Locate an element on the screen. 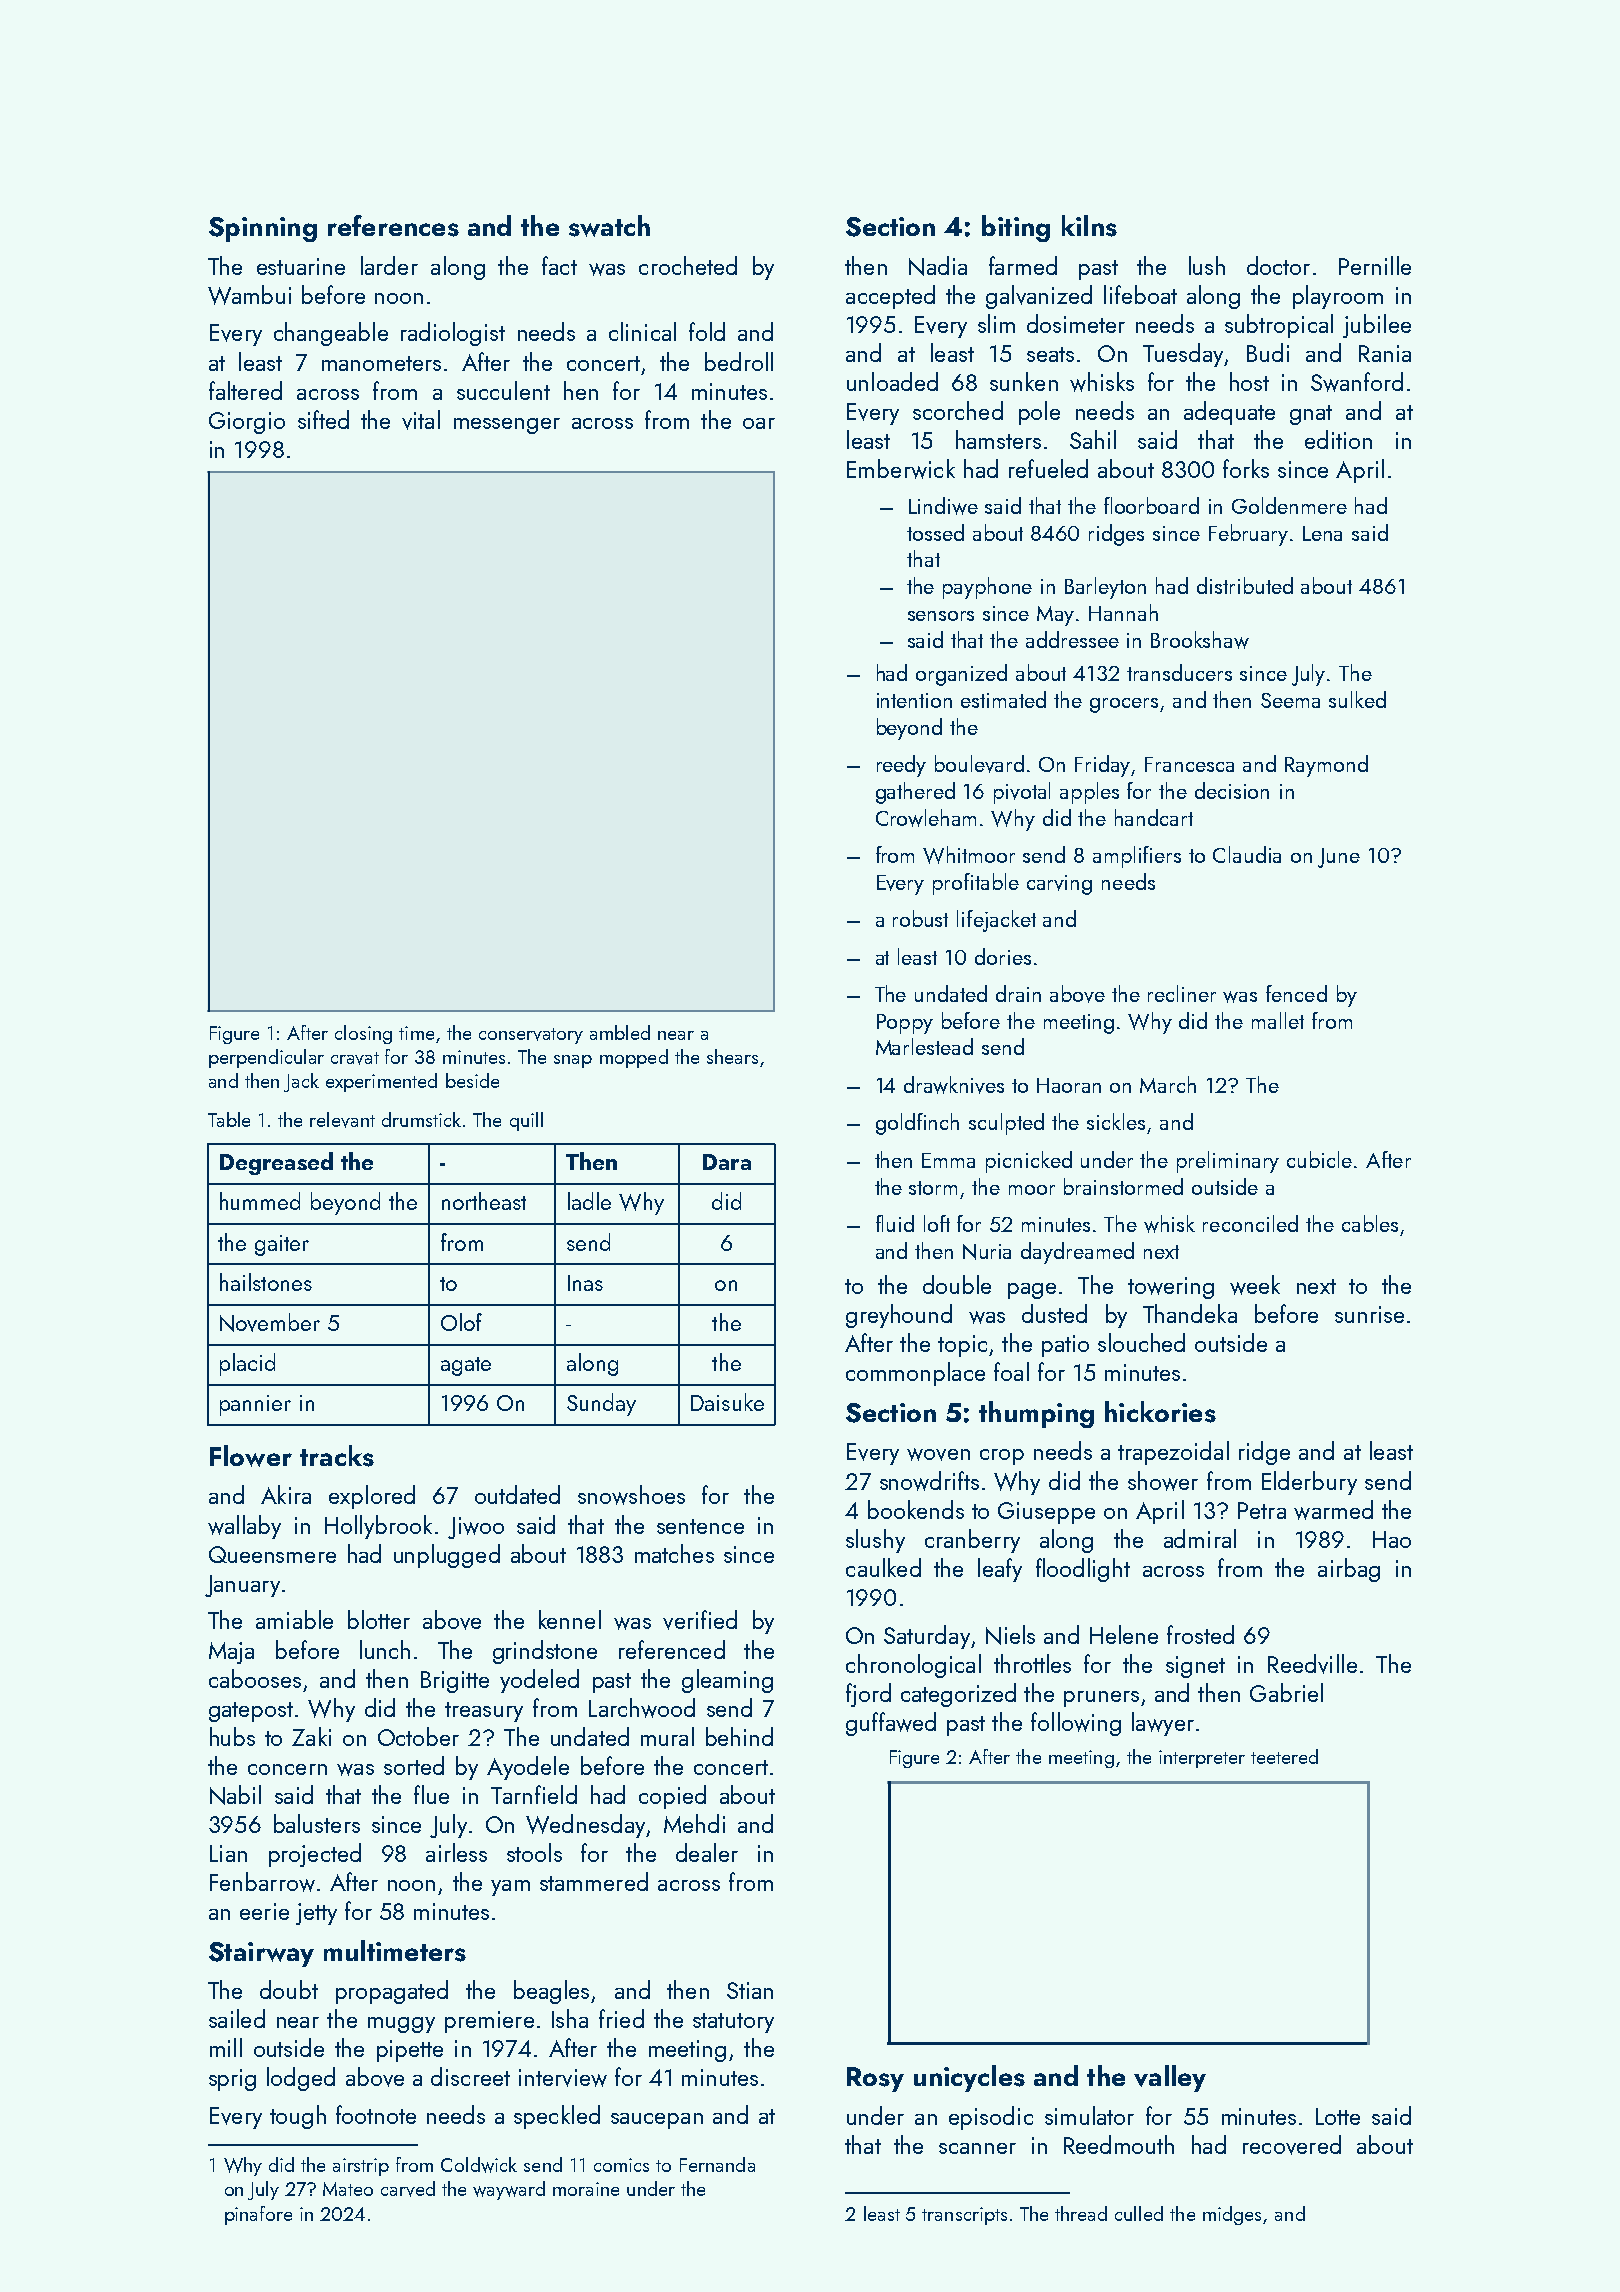 The image size is (1620, 2292). fact is located at coordinates (559, 265).
